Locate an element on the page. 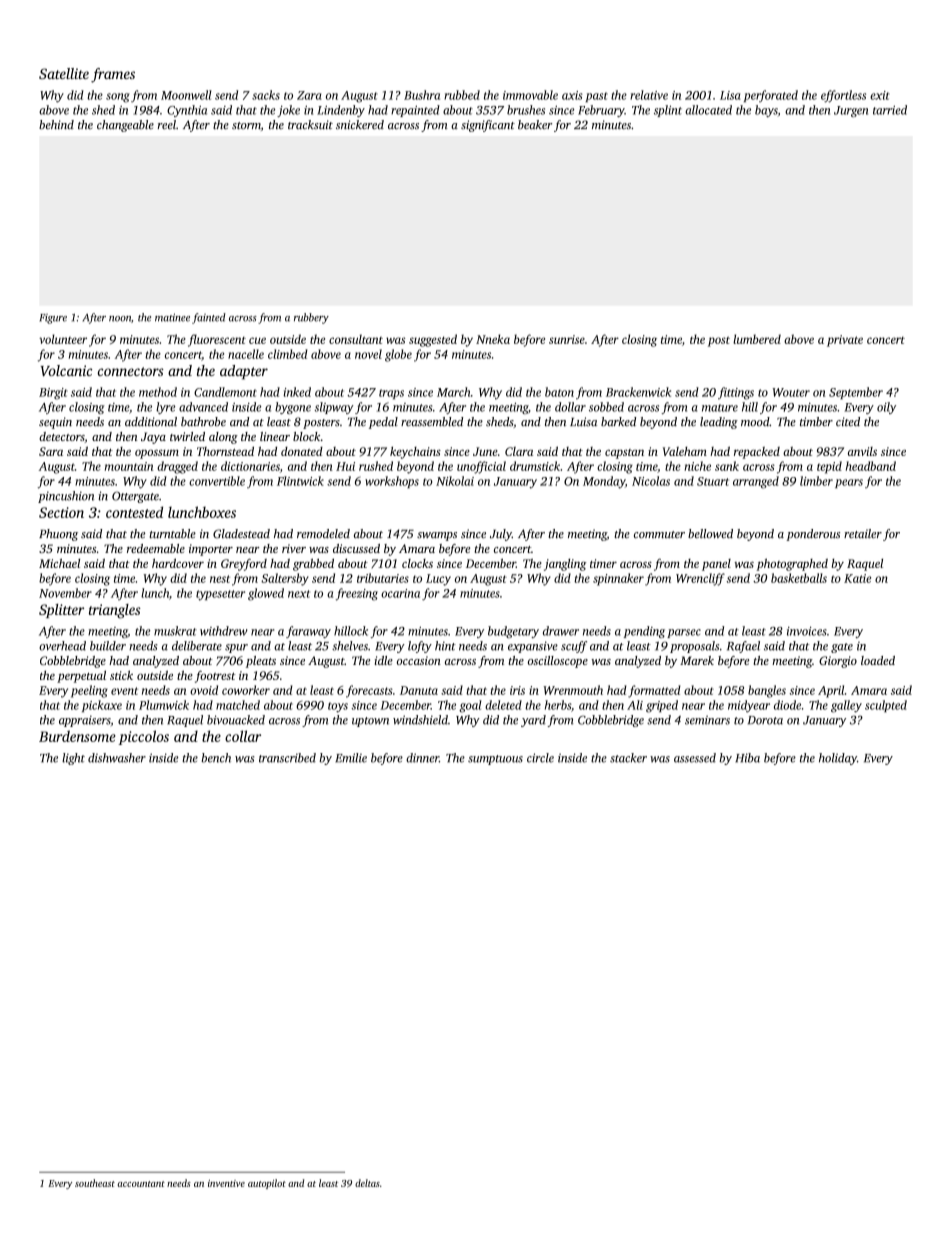 The width and height of the page is (952, 1233). holiday is located at coordinates (838, 759).
